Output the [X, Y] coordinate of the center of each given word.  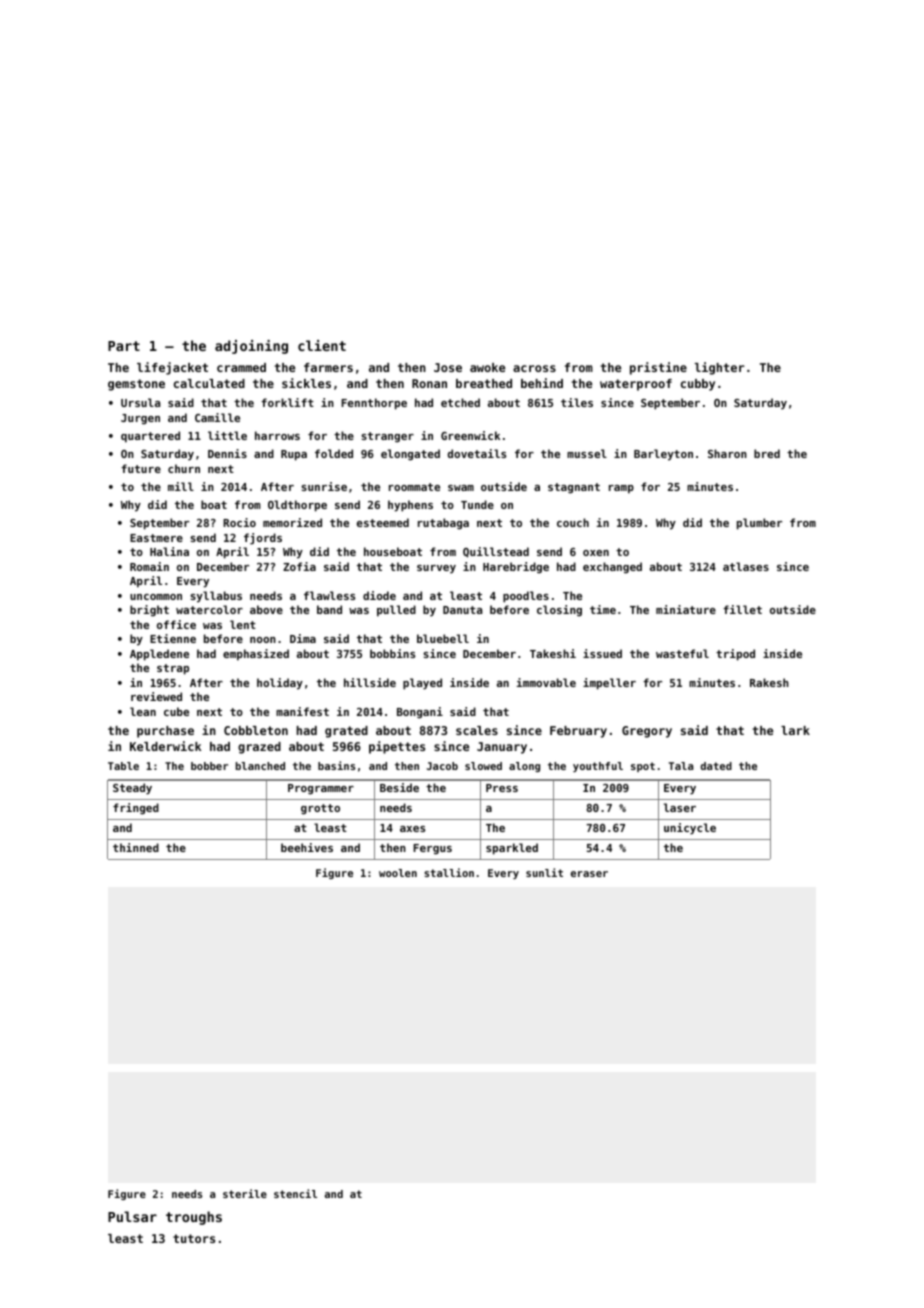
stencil [295, 1193]
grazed [259, 748]
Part [124, 346]
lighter [720, 368]
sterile [245, 1193]
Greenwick [470, 435]
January [502, 748]
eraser [589, 874]
